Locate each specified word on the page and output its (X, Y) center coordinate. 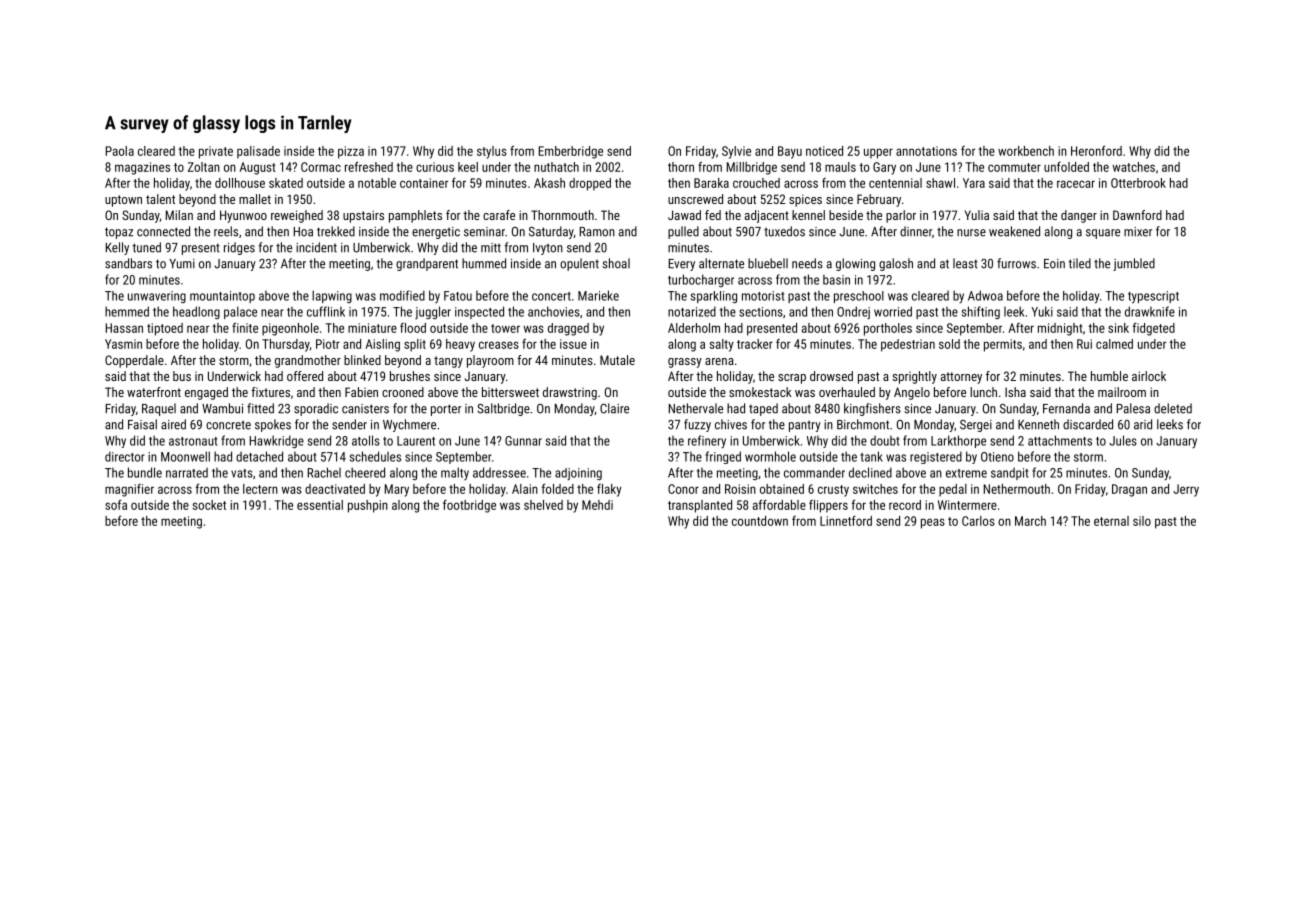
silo (1142, 521)
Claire (614, 408)
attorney (961, 378)
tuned (146, 247)
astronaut (193, 441)
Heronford (1096, 150)
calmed (1114, 344)
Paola (120, 151)
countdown (760, 521)
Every (682, 265)
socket (209, 505)
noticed (824, 151)
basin (836, 279)
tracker (755, 344)
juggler (433, 312)
